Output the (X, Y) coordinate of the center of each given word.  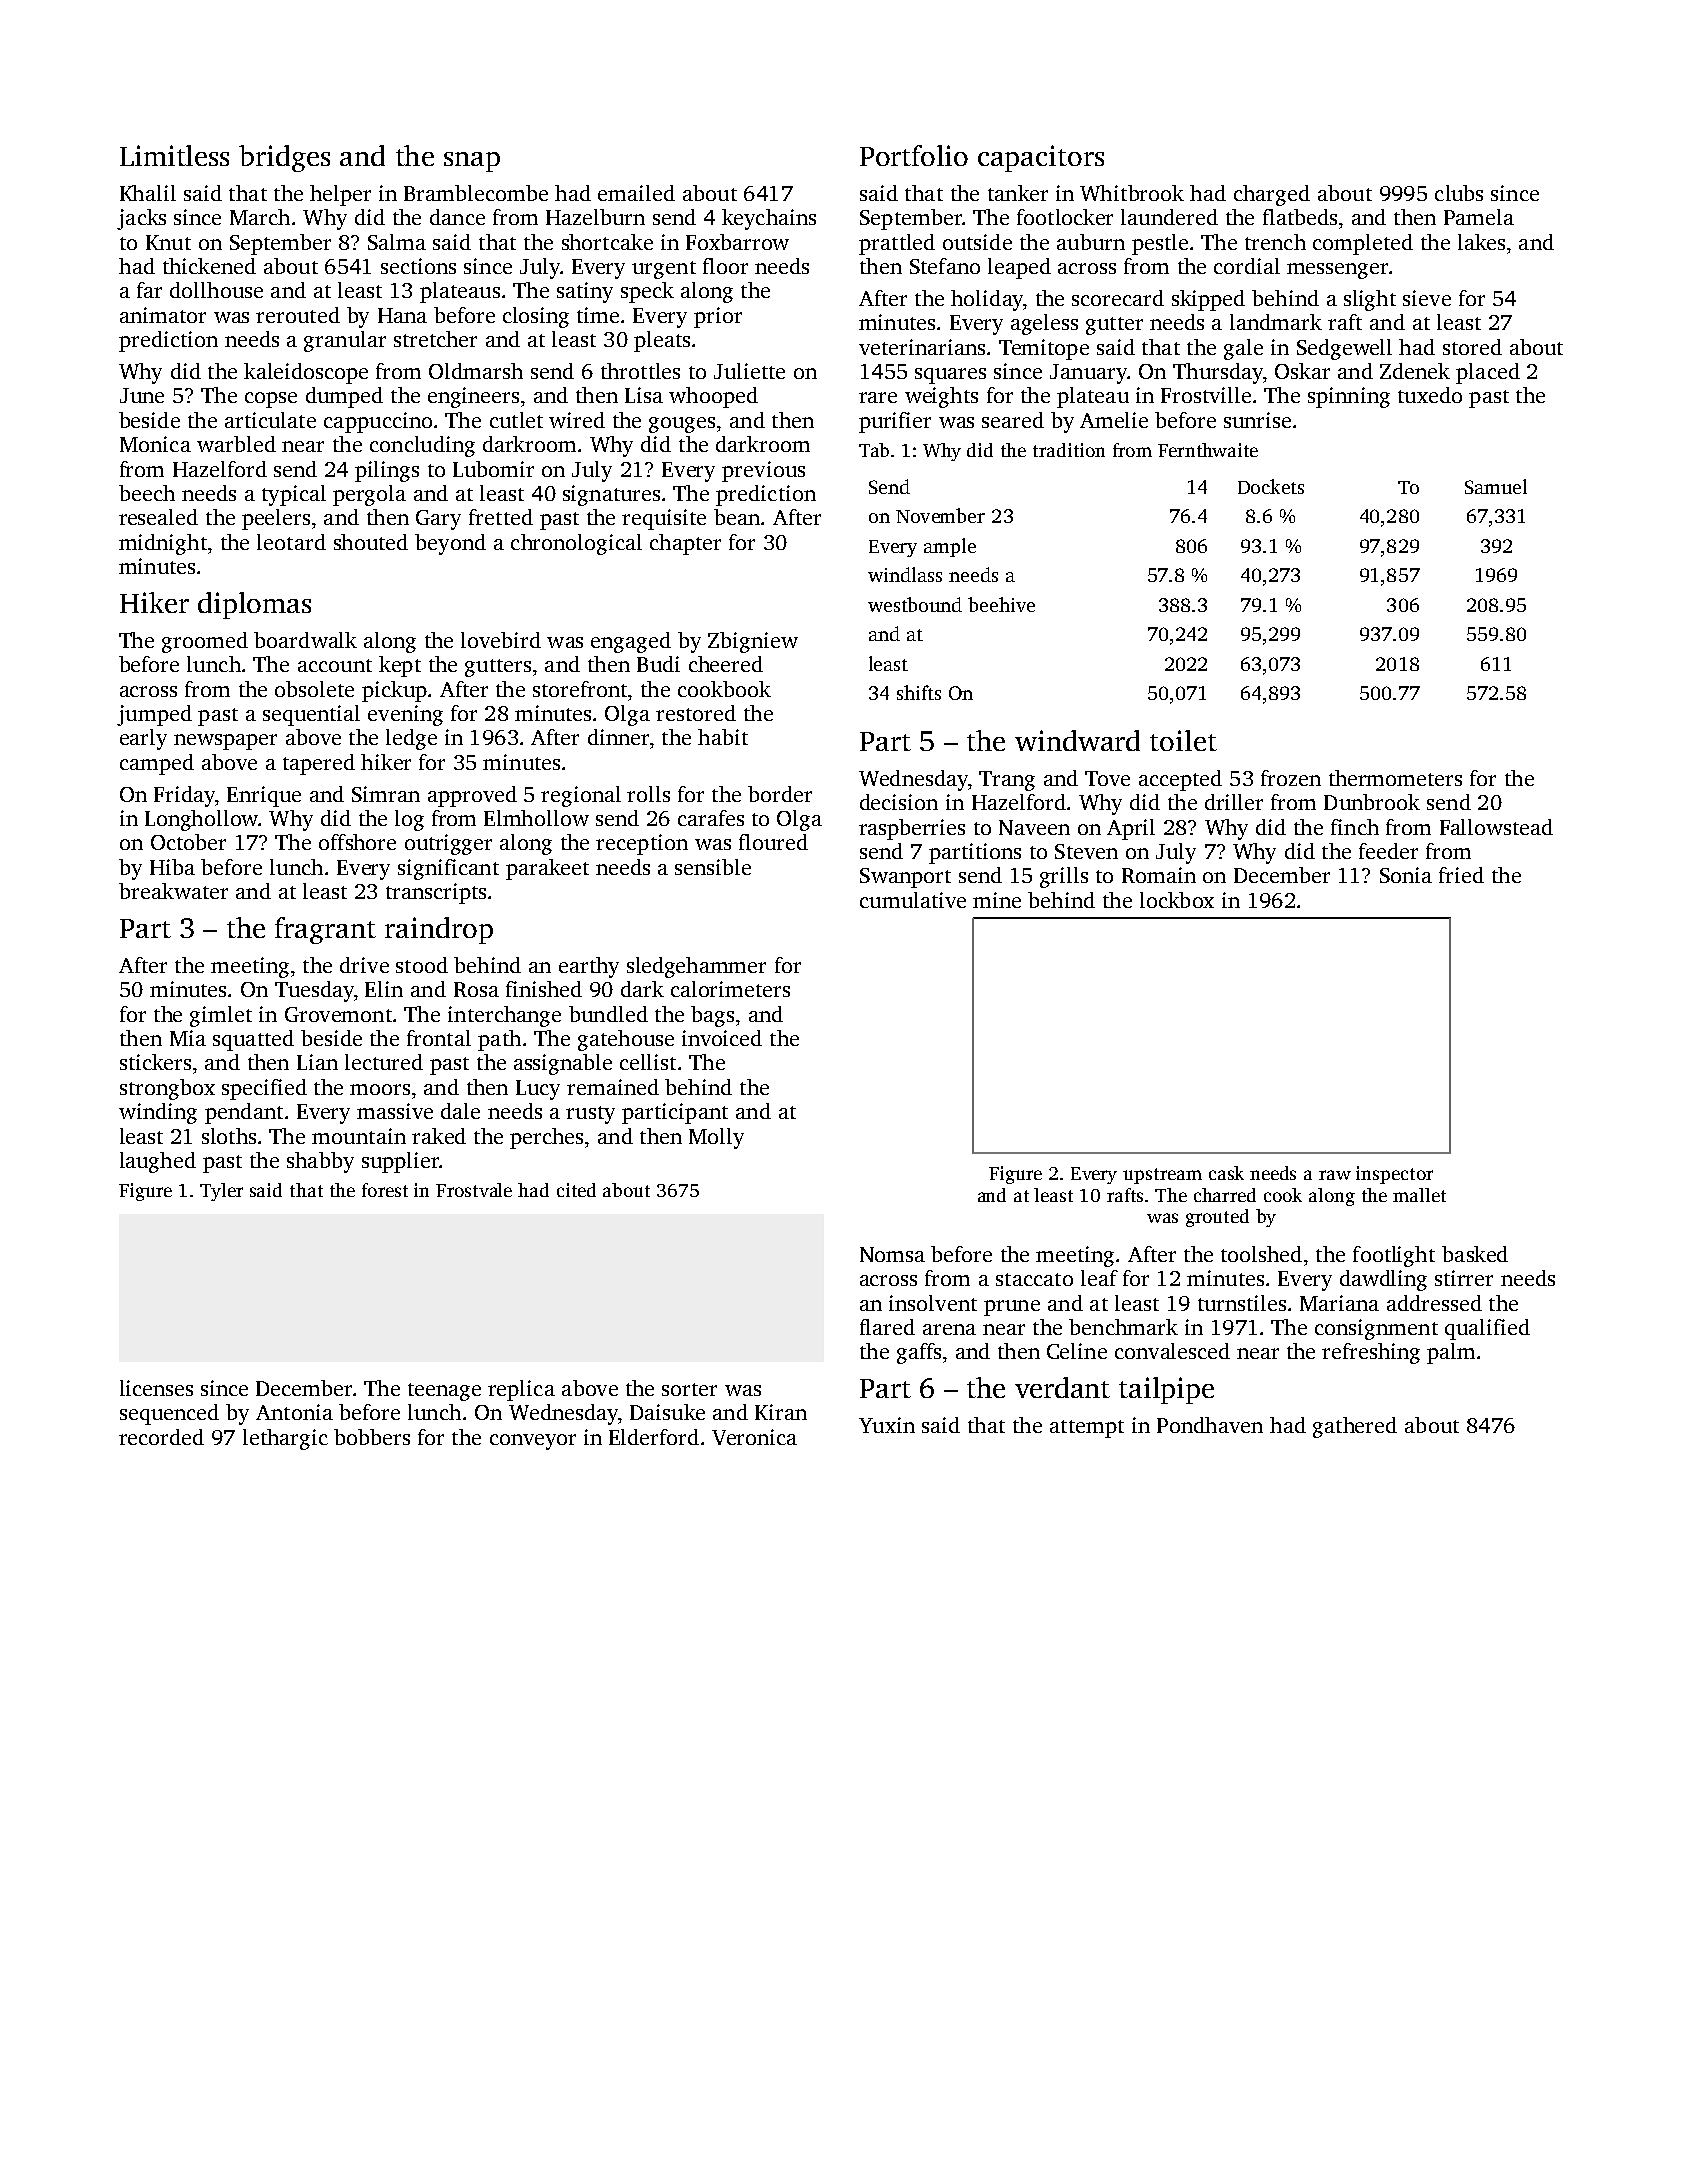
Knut (168, 242)
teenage (444, 1392)
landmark (1276, 322)
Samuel (1496, 486)
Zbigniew (753, 642)
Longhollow (201, 820)
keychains (769, 219)
